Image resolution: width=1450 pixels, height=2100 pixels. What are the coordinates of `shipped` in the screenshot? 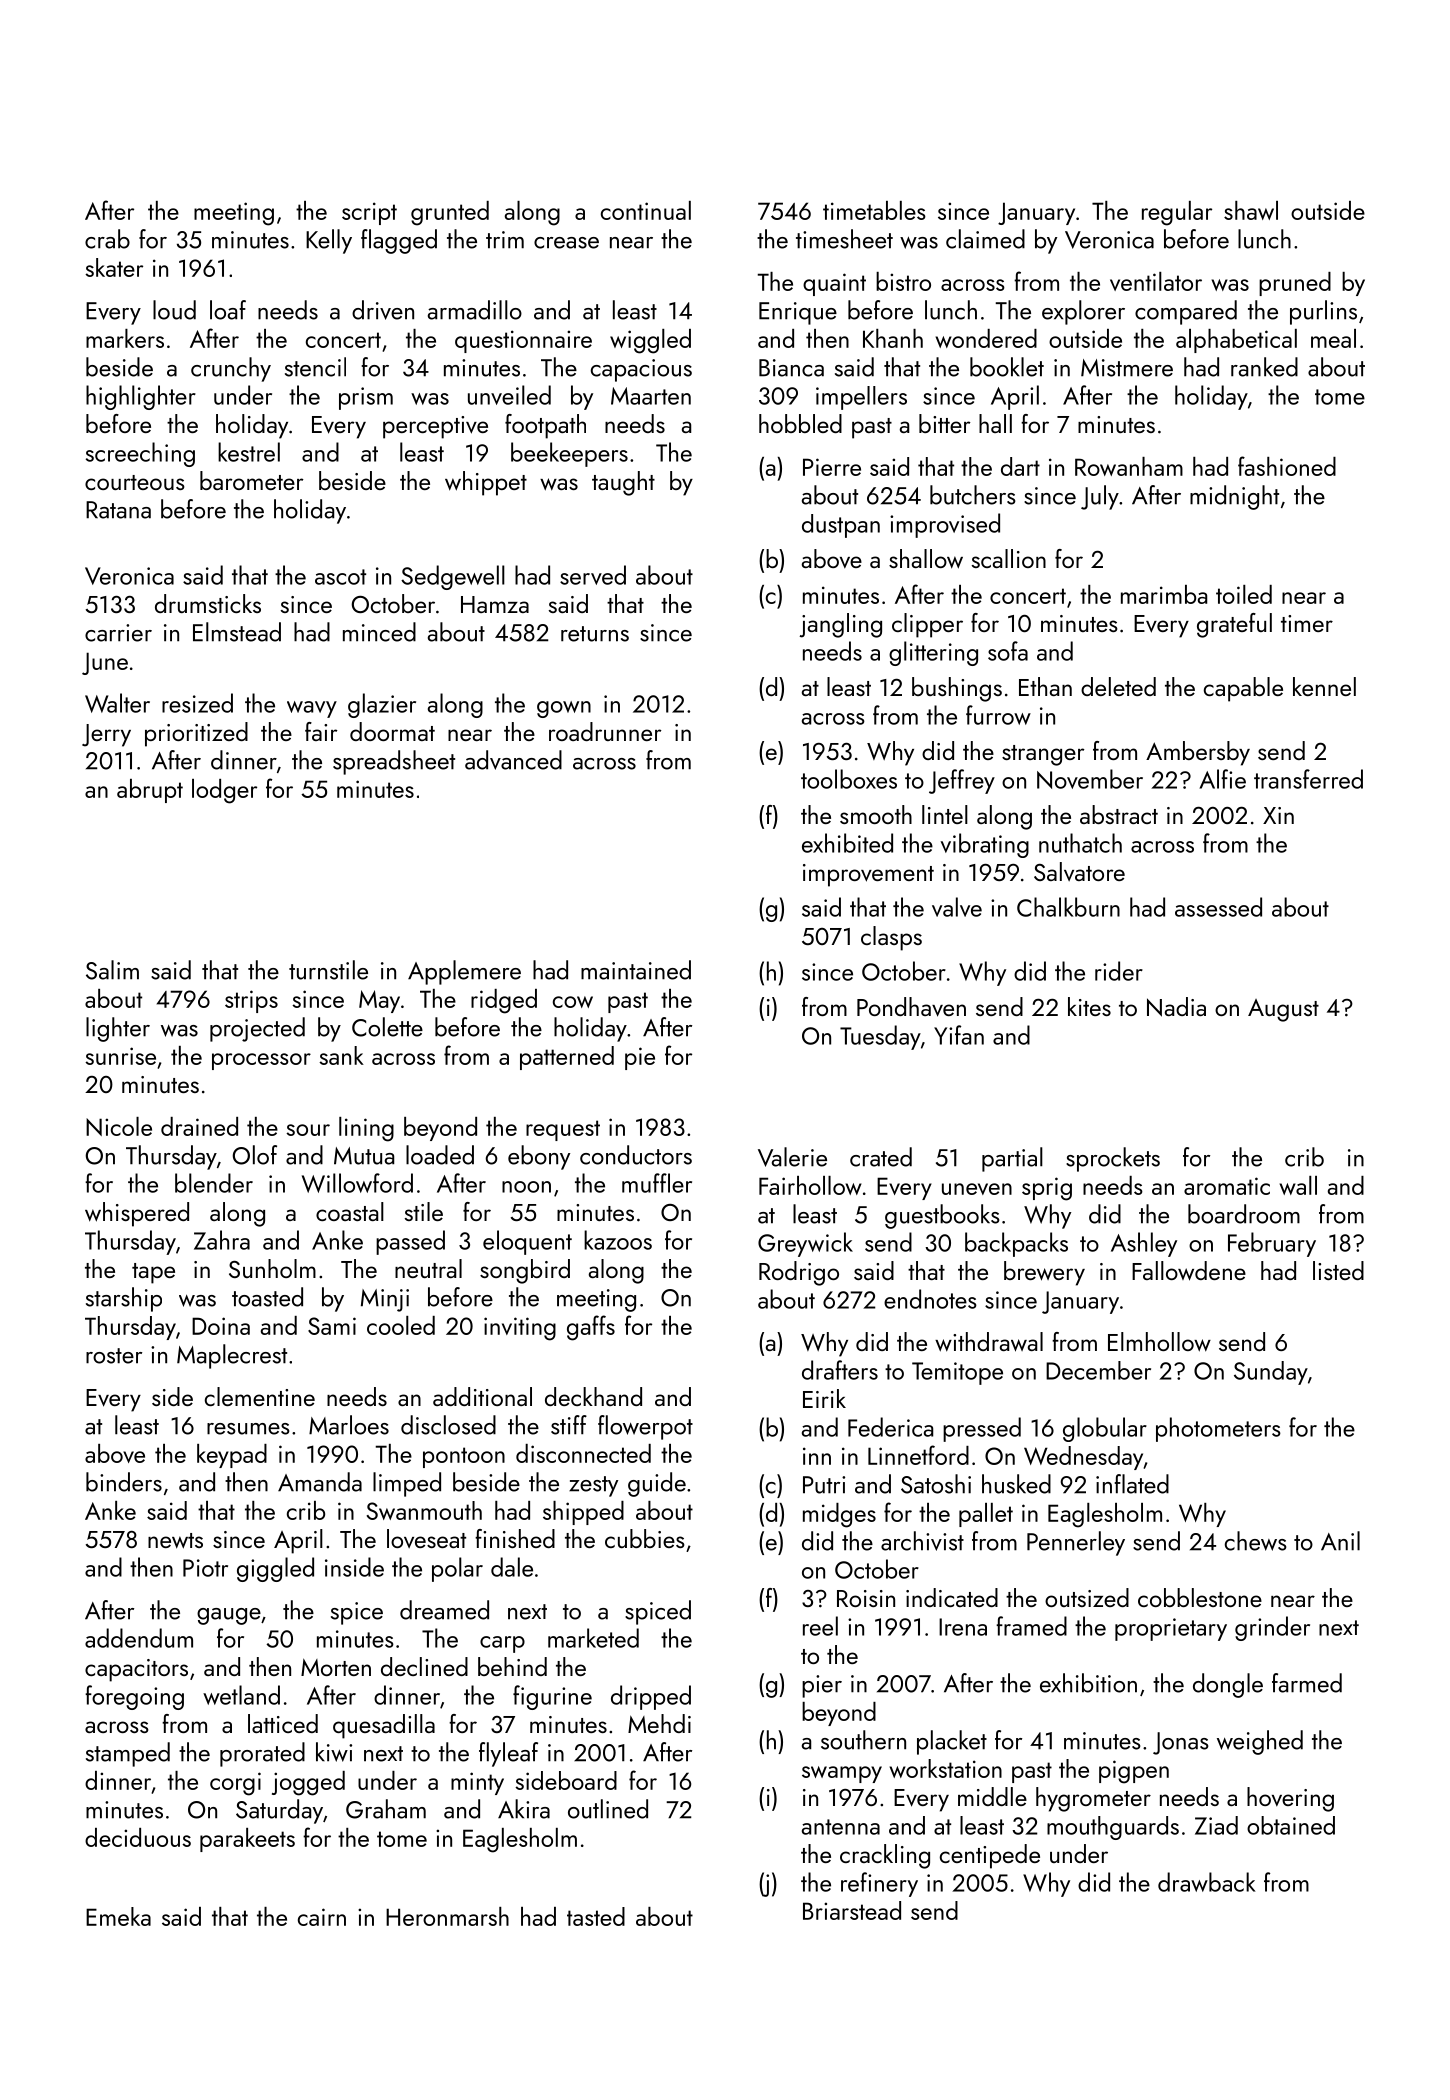 It's located at (583, 1513).
